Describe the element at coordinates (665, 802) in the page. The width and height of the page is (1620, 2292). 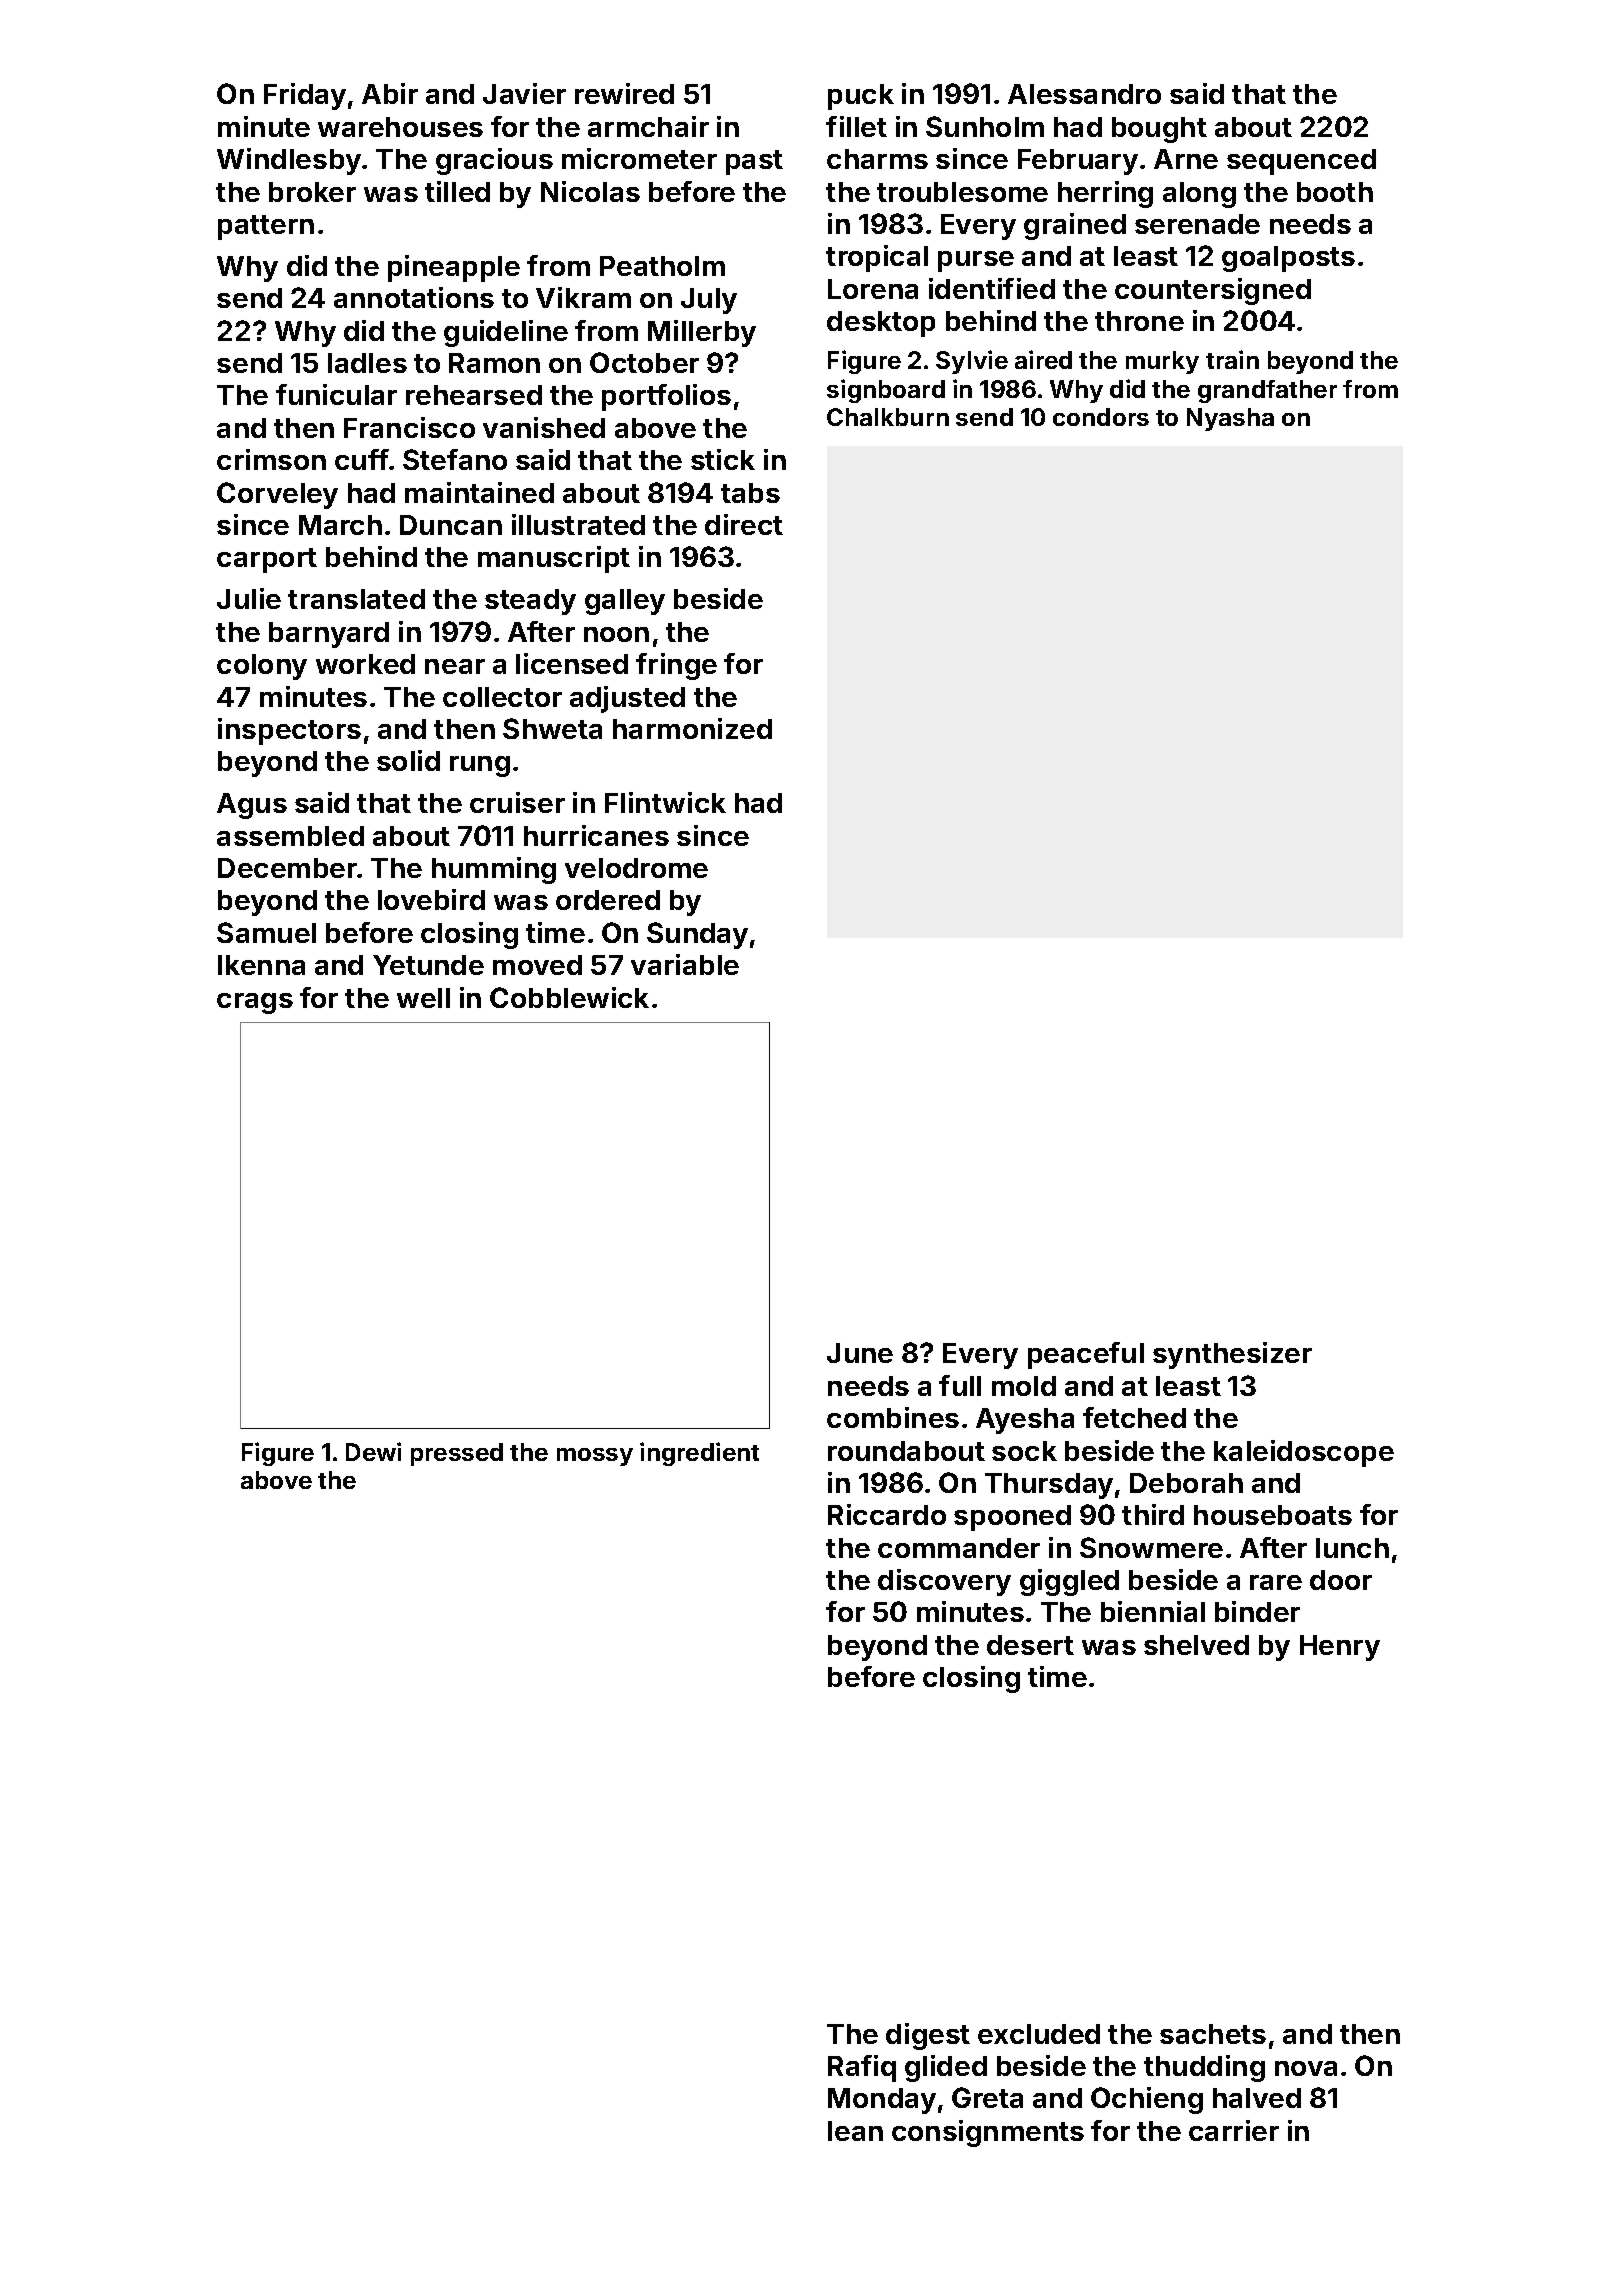
I see `Flintwick` at that location.
